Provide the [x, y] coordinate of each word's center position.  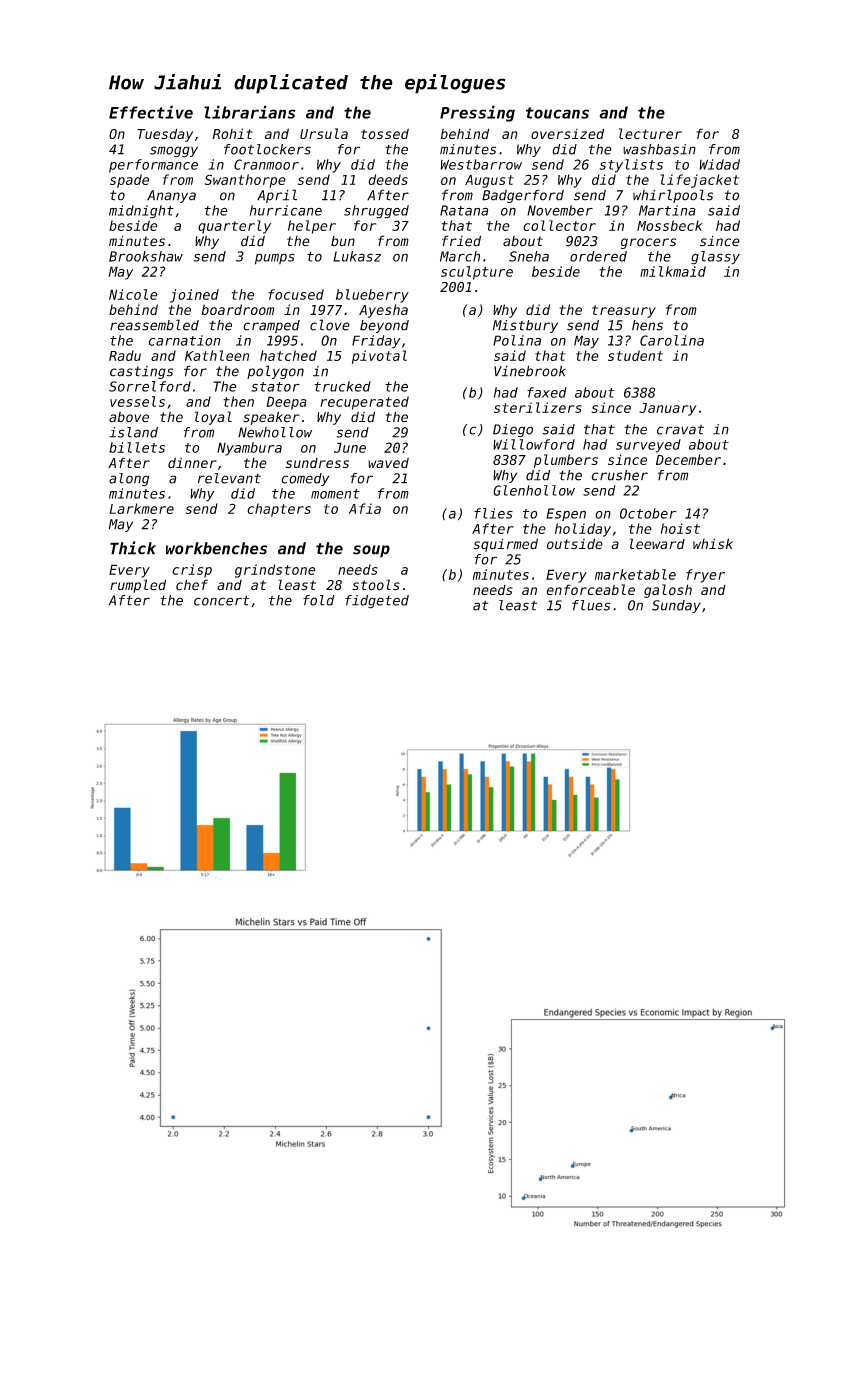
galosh [668, 591]
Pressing [477, 113]
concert [221, 600]
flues [591, 605]
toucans [557, 113]
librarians [249, 112]
